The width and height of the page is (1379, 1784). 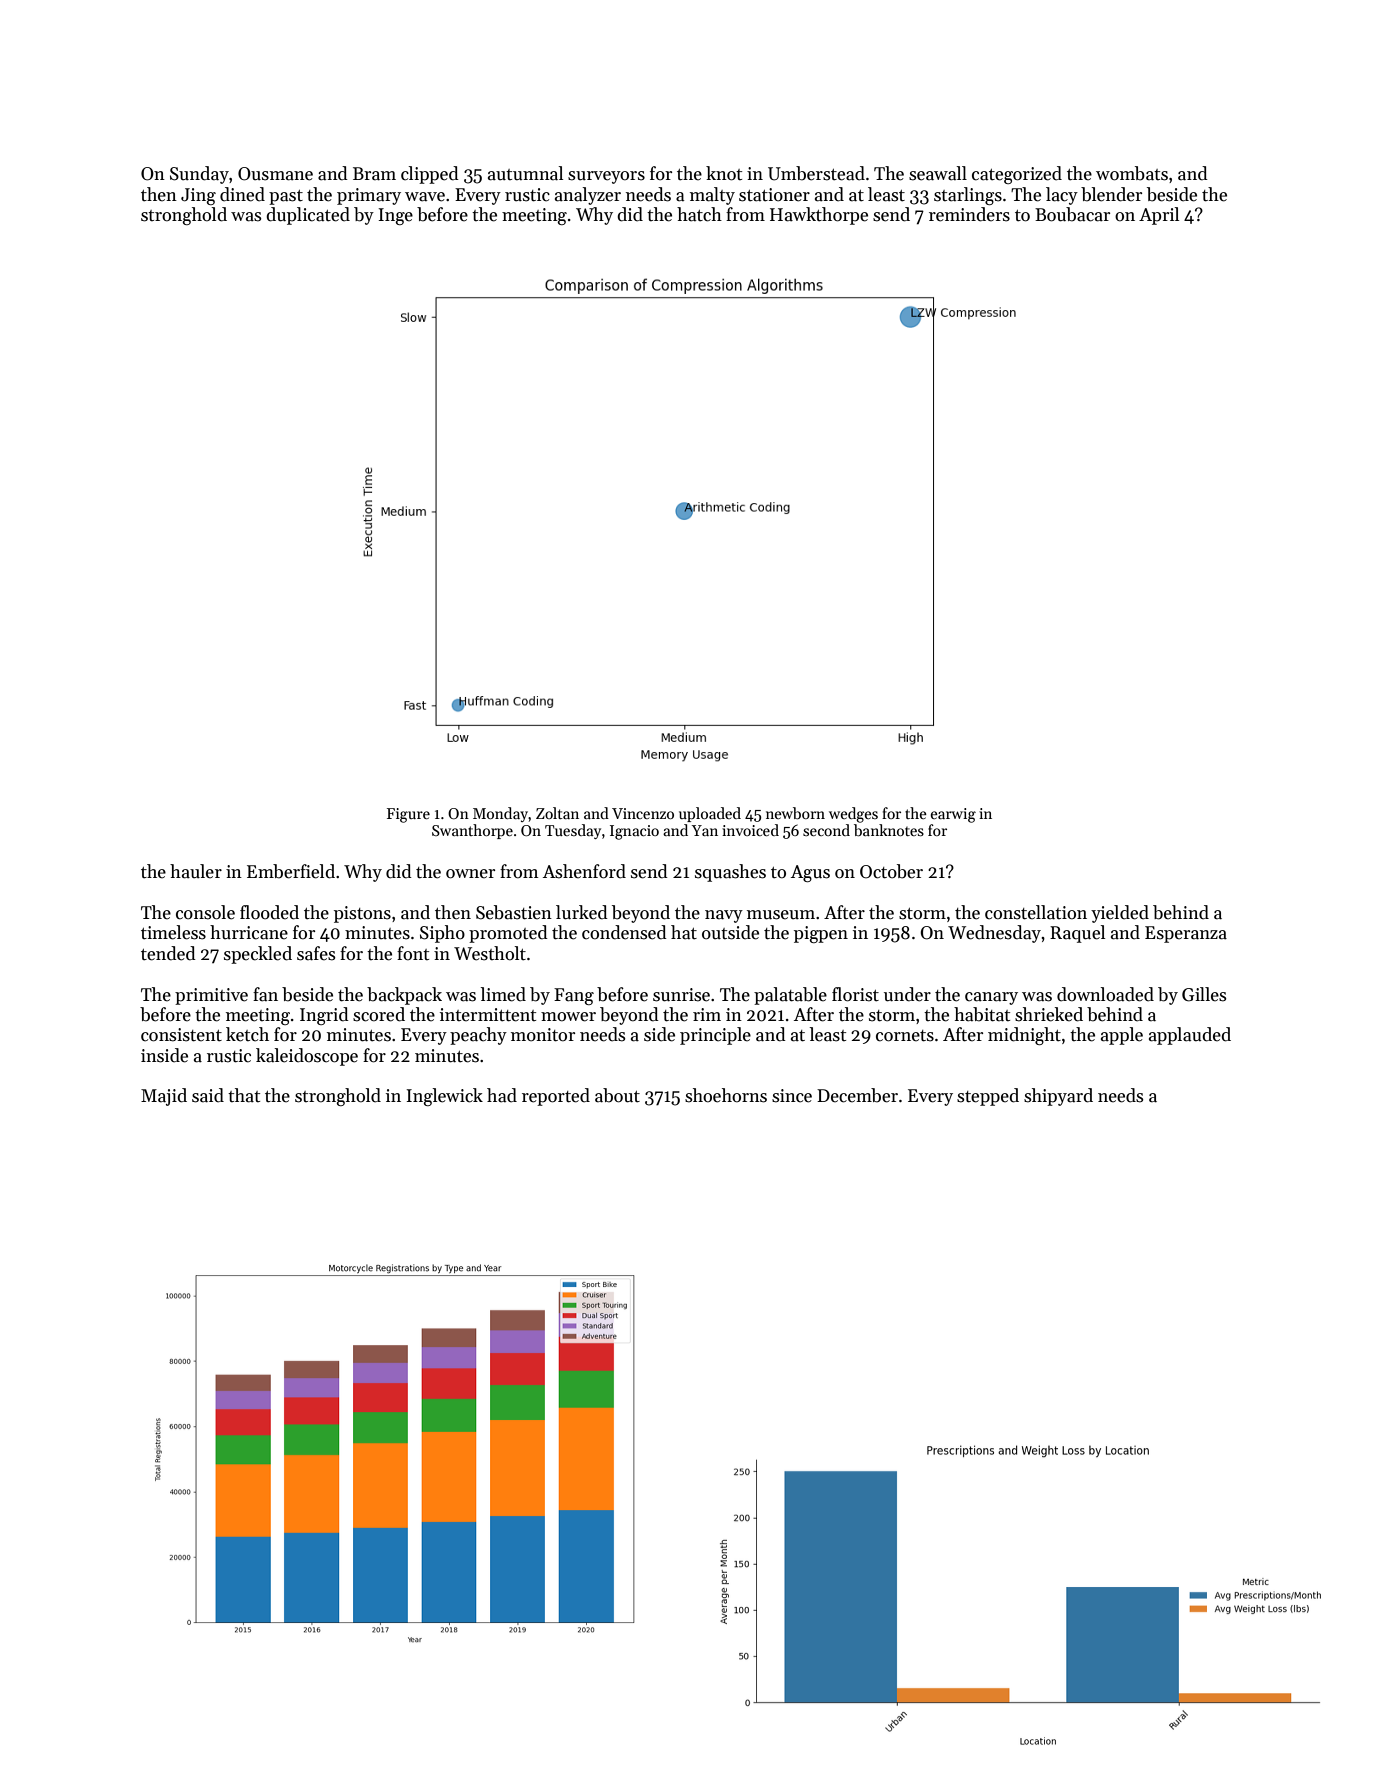 What do you see at coordinates (1132, 173) in the page?
I see `wombats` at bounding box center [1132, 173].
